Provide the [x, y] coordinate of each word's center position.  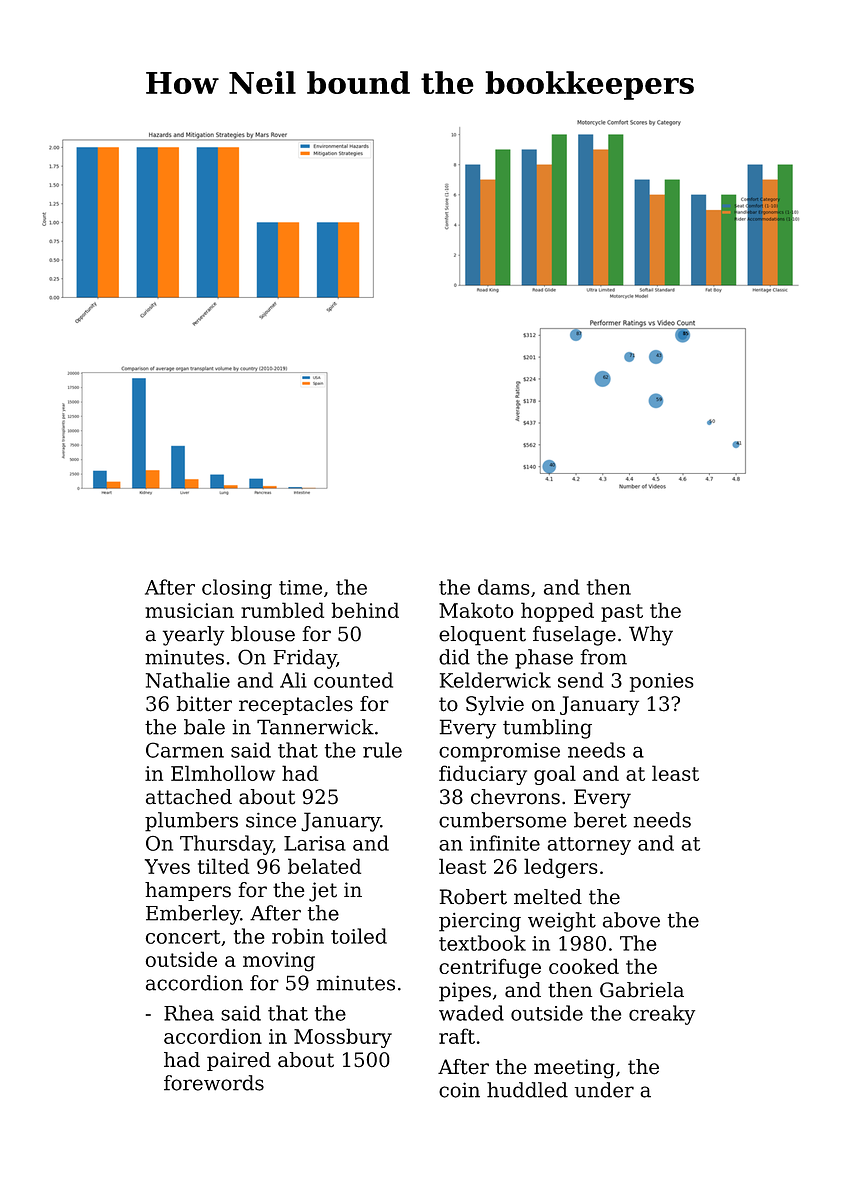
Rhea [189, 1013]
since [271, 820]
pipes [465, 992]
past [622, 613]
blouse [263, 634]
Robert [473, 897]
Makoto [476, 610]
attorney [589, 846]
